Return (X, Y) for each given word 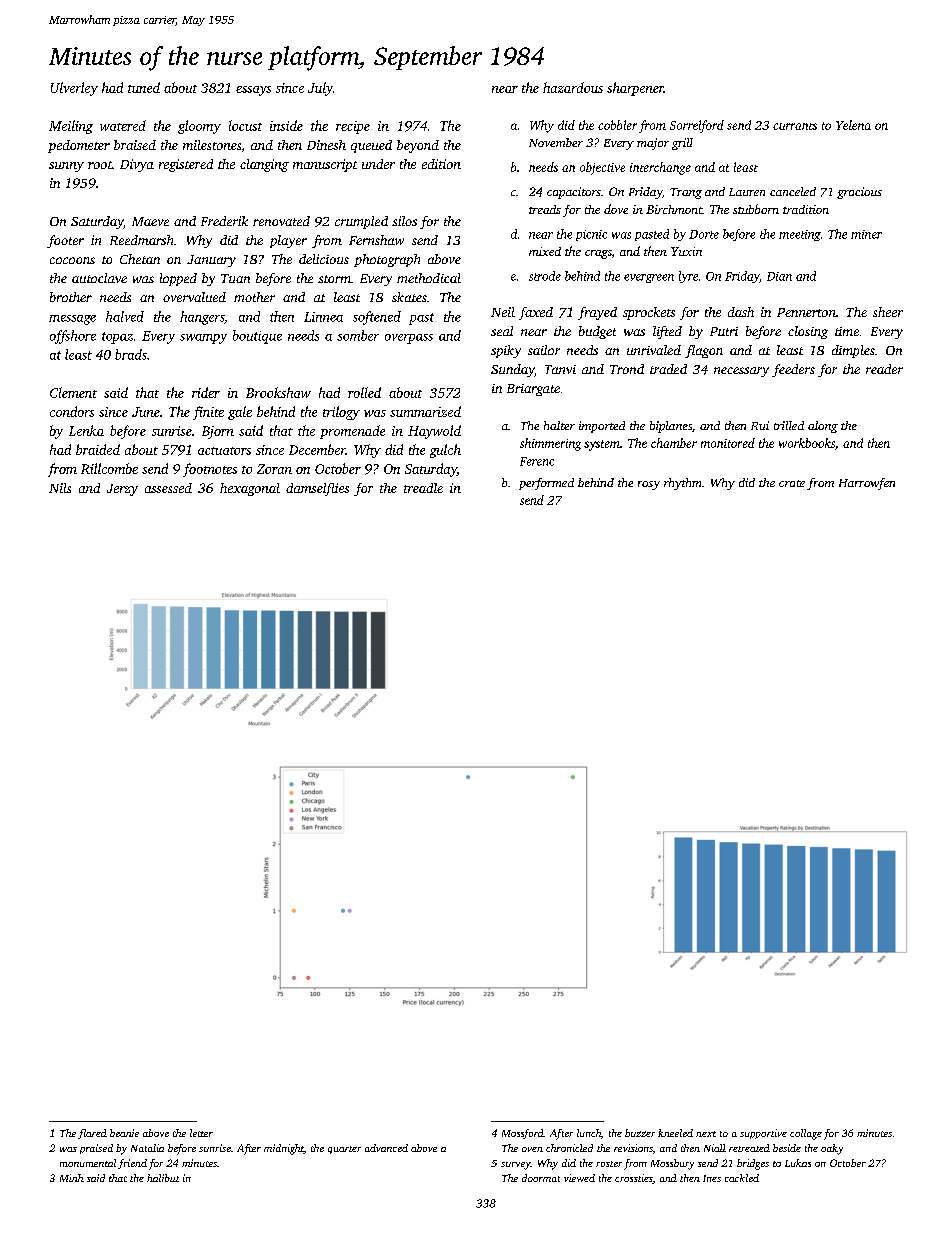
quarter (344, 1150)
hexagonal (250, 489)
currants (795, 126)
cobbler (617, 125)
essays (253, 91)
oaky (832, 1149)
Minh (72, 1178)
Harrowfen (867, 484)
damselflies (317, 489)
